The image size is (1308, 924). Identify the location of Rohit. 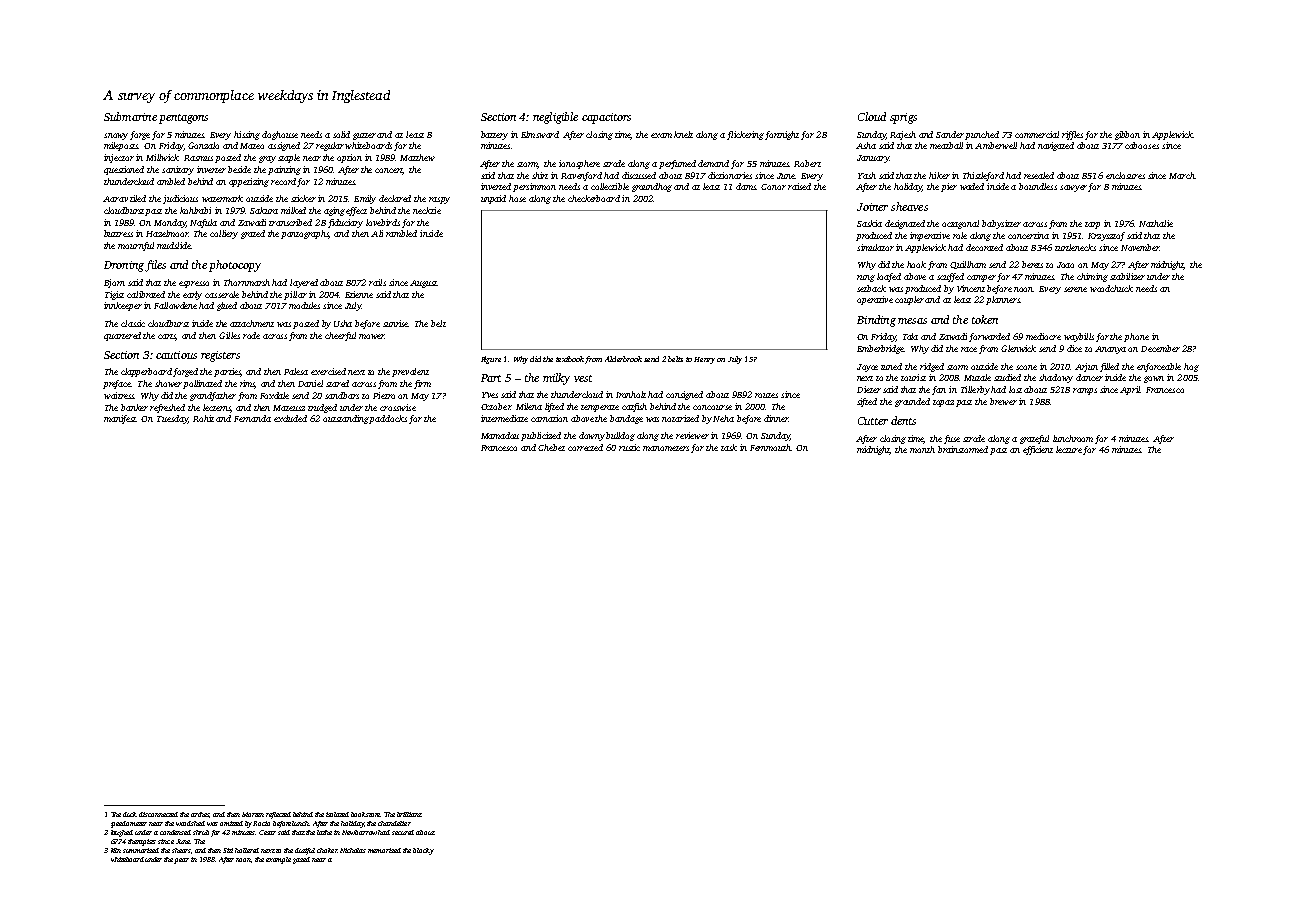
(203, 418).
